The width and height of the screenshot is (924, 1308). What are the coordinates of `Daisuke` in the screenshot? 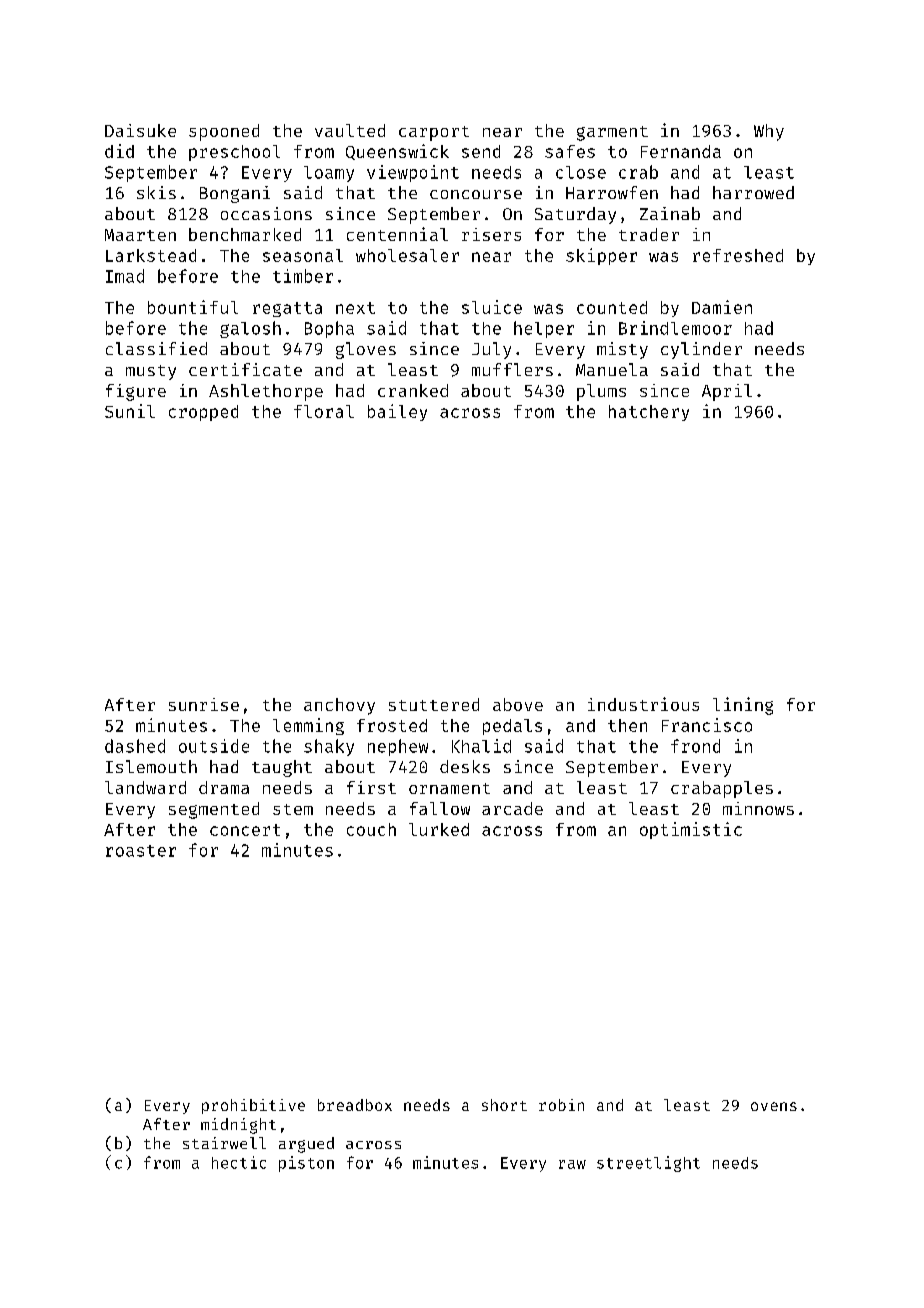 It's located at (140, 130).
